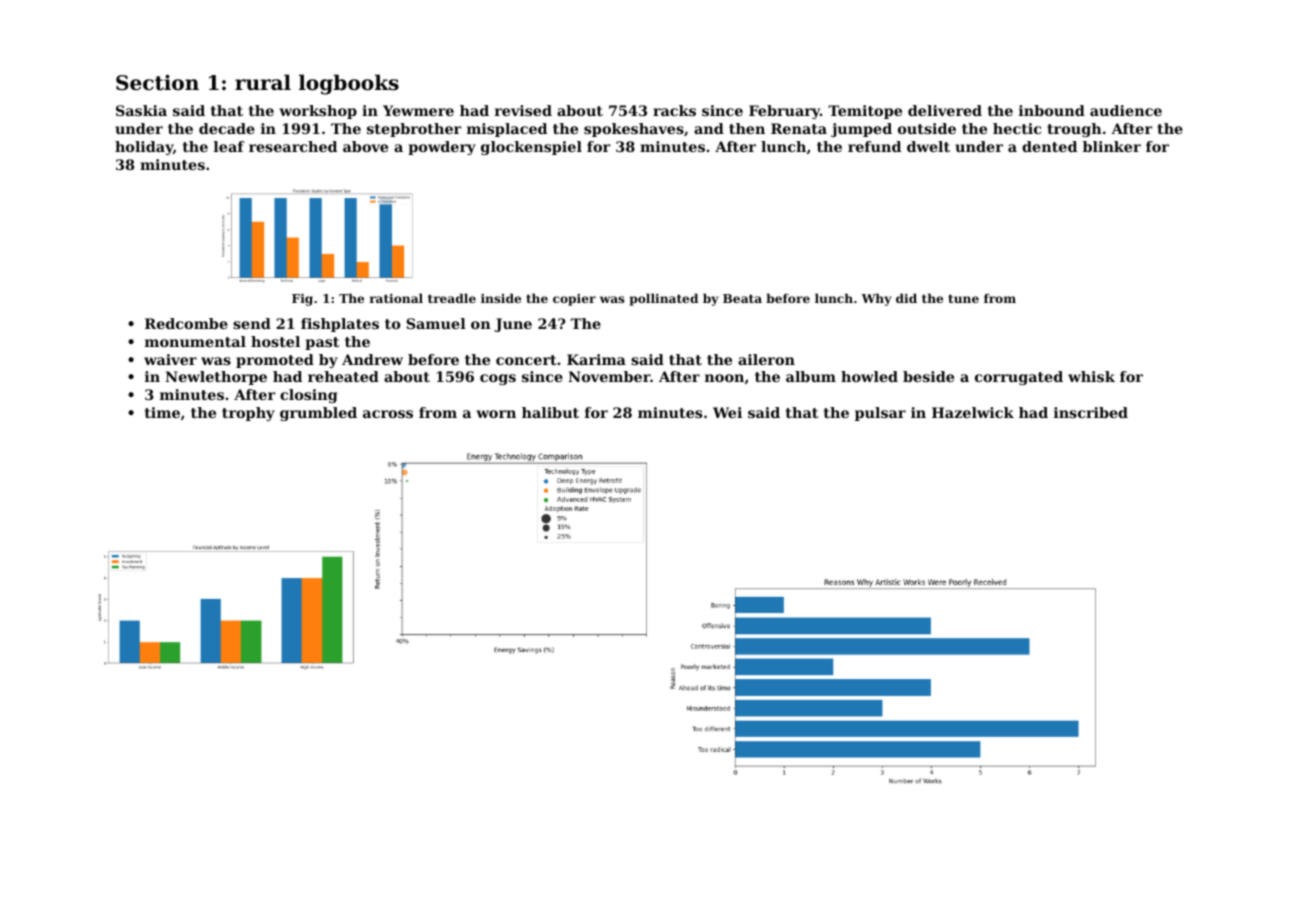  What do you see at coordinates (229, 146) in the screenshot?
I see `leaf` at bounding box center [229, 146].
